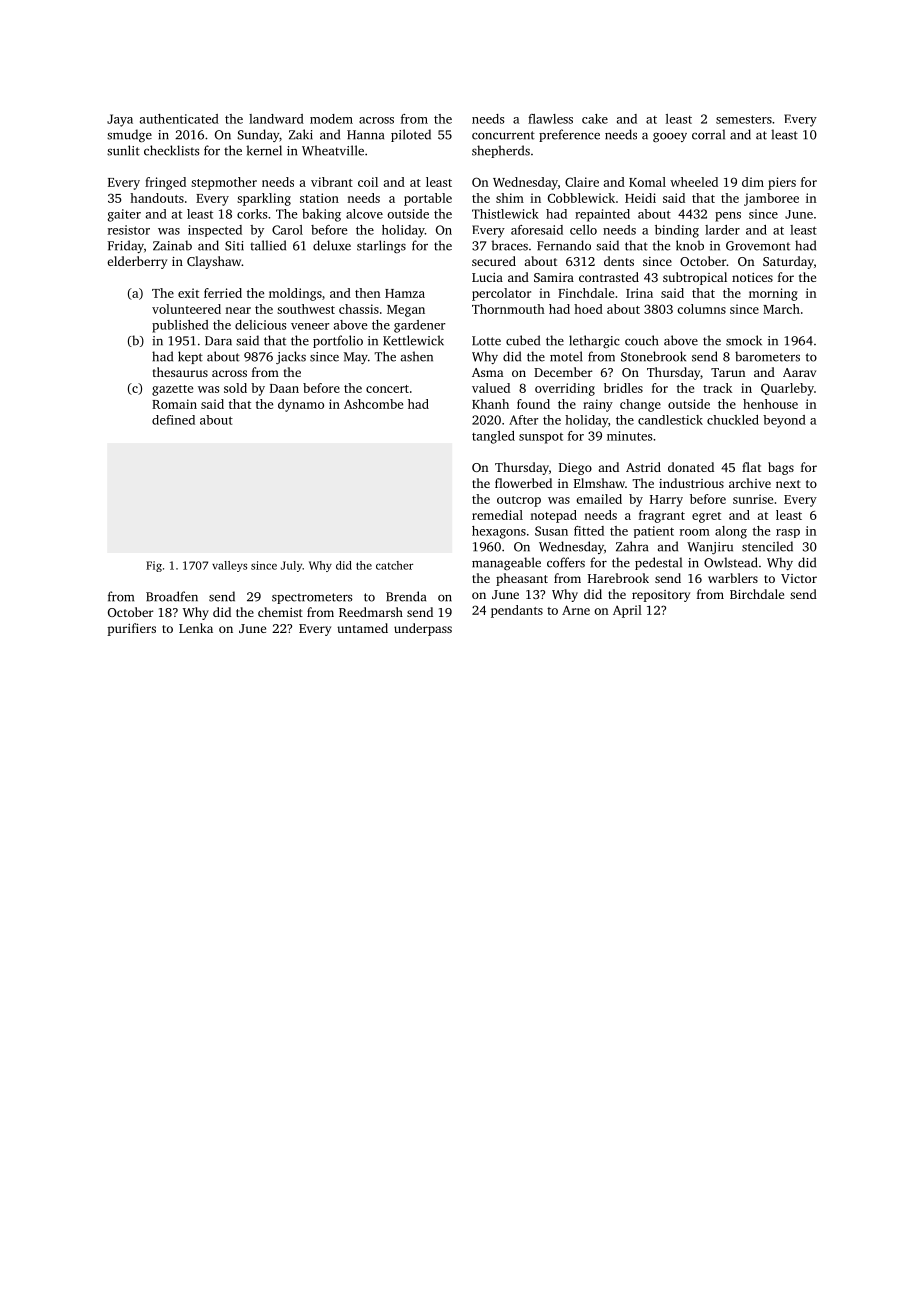 The image size is (924, 1308). What do you see at coordinates (180, 372) in the screenshot?
I see `thesaurus` at bounding box center [180, 372].
